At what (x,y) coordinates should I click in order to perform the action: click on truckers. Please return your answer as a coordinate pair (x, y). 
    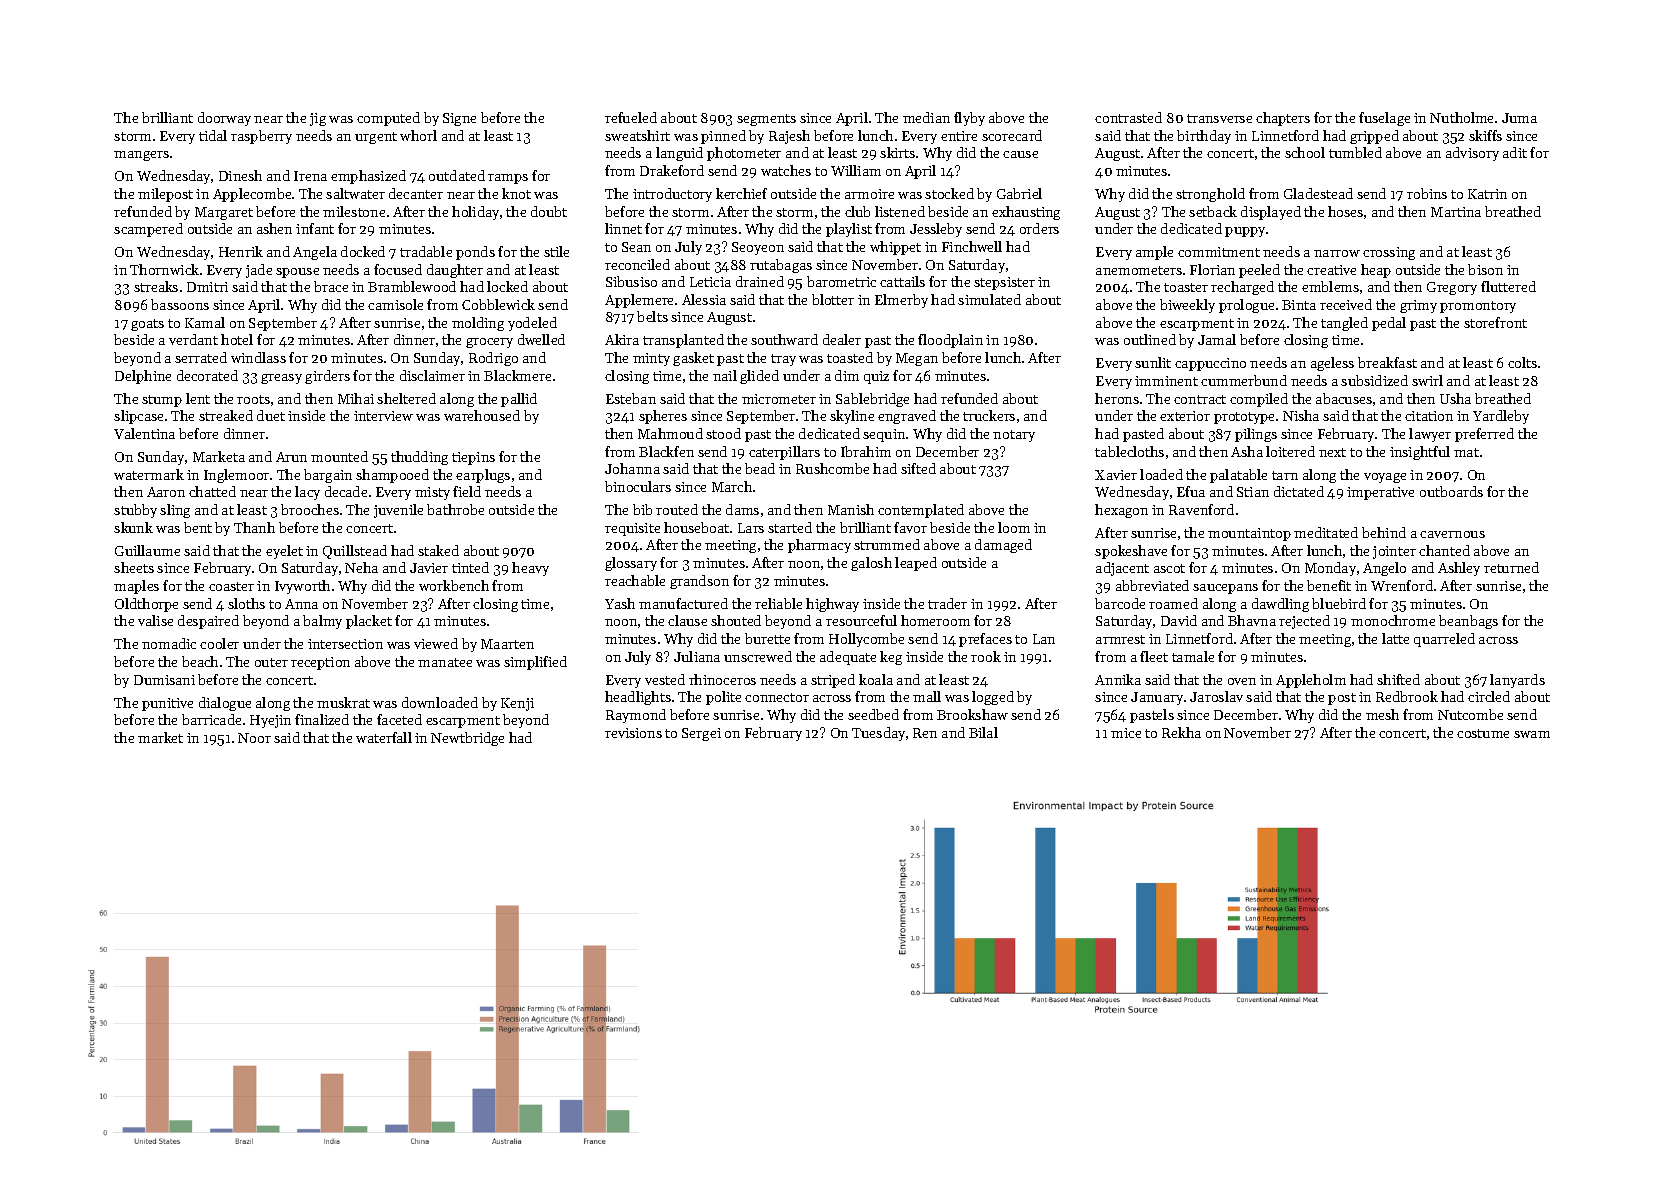
    Looking at the image, I should click on (989, 415).
